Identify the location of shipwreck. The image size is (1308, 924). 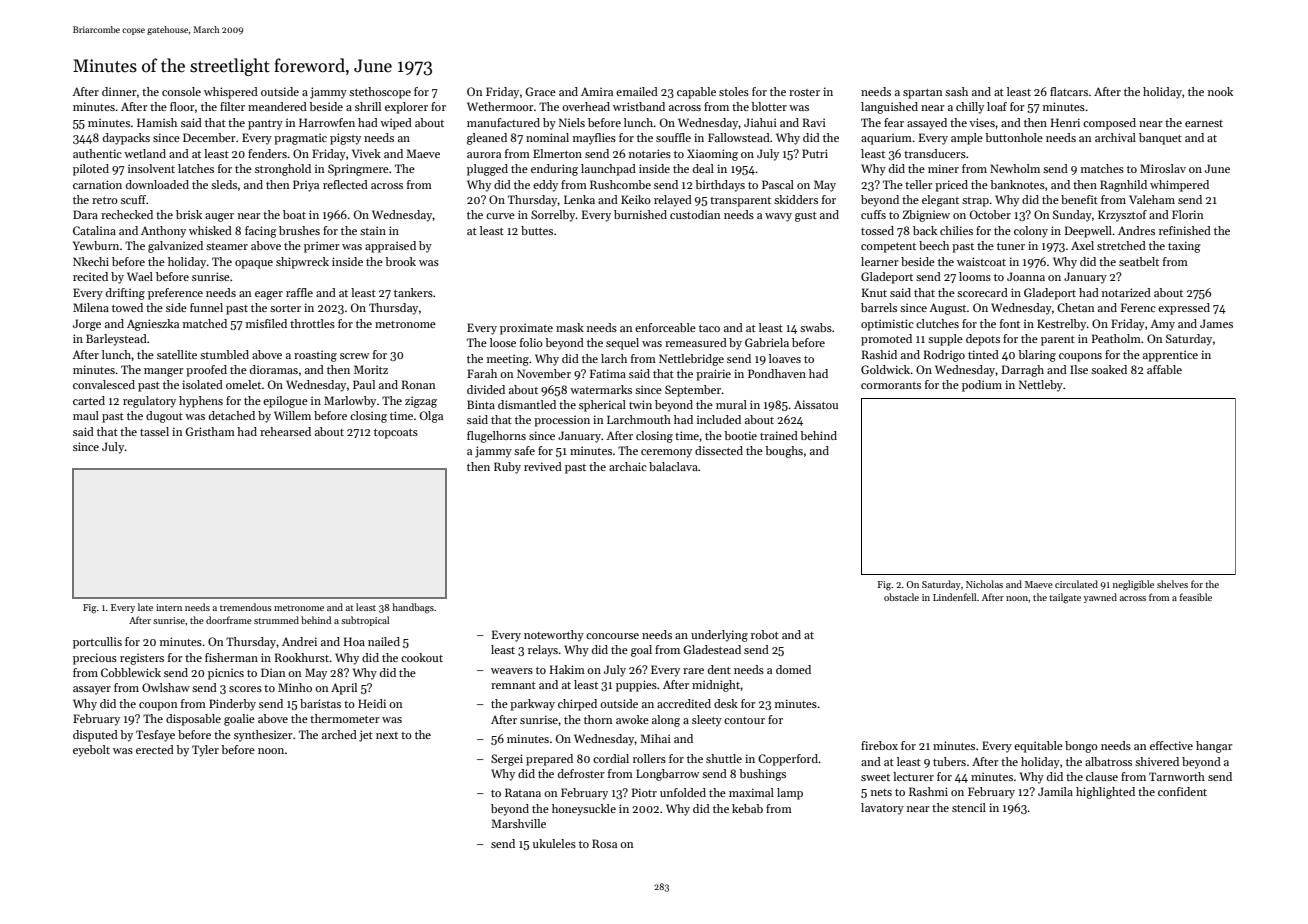
(302, 263).
